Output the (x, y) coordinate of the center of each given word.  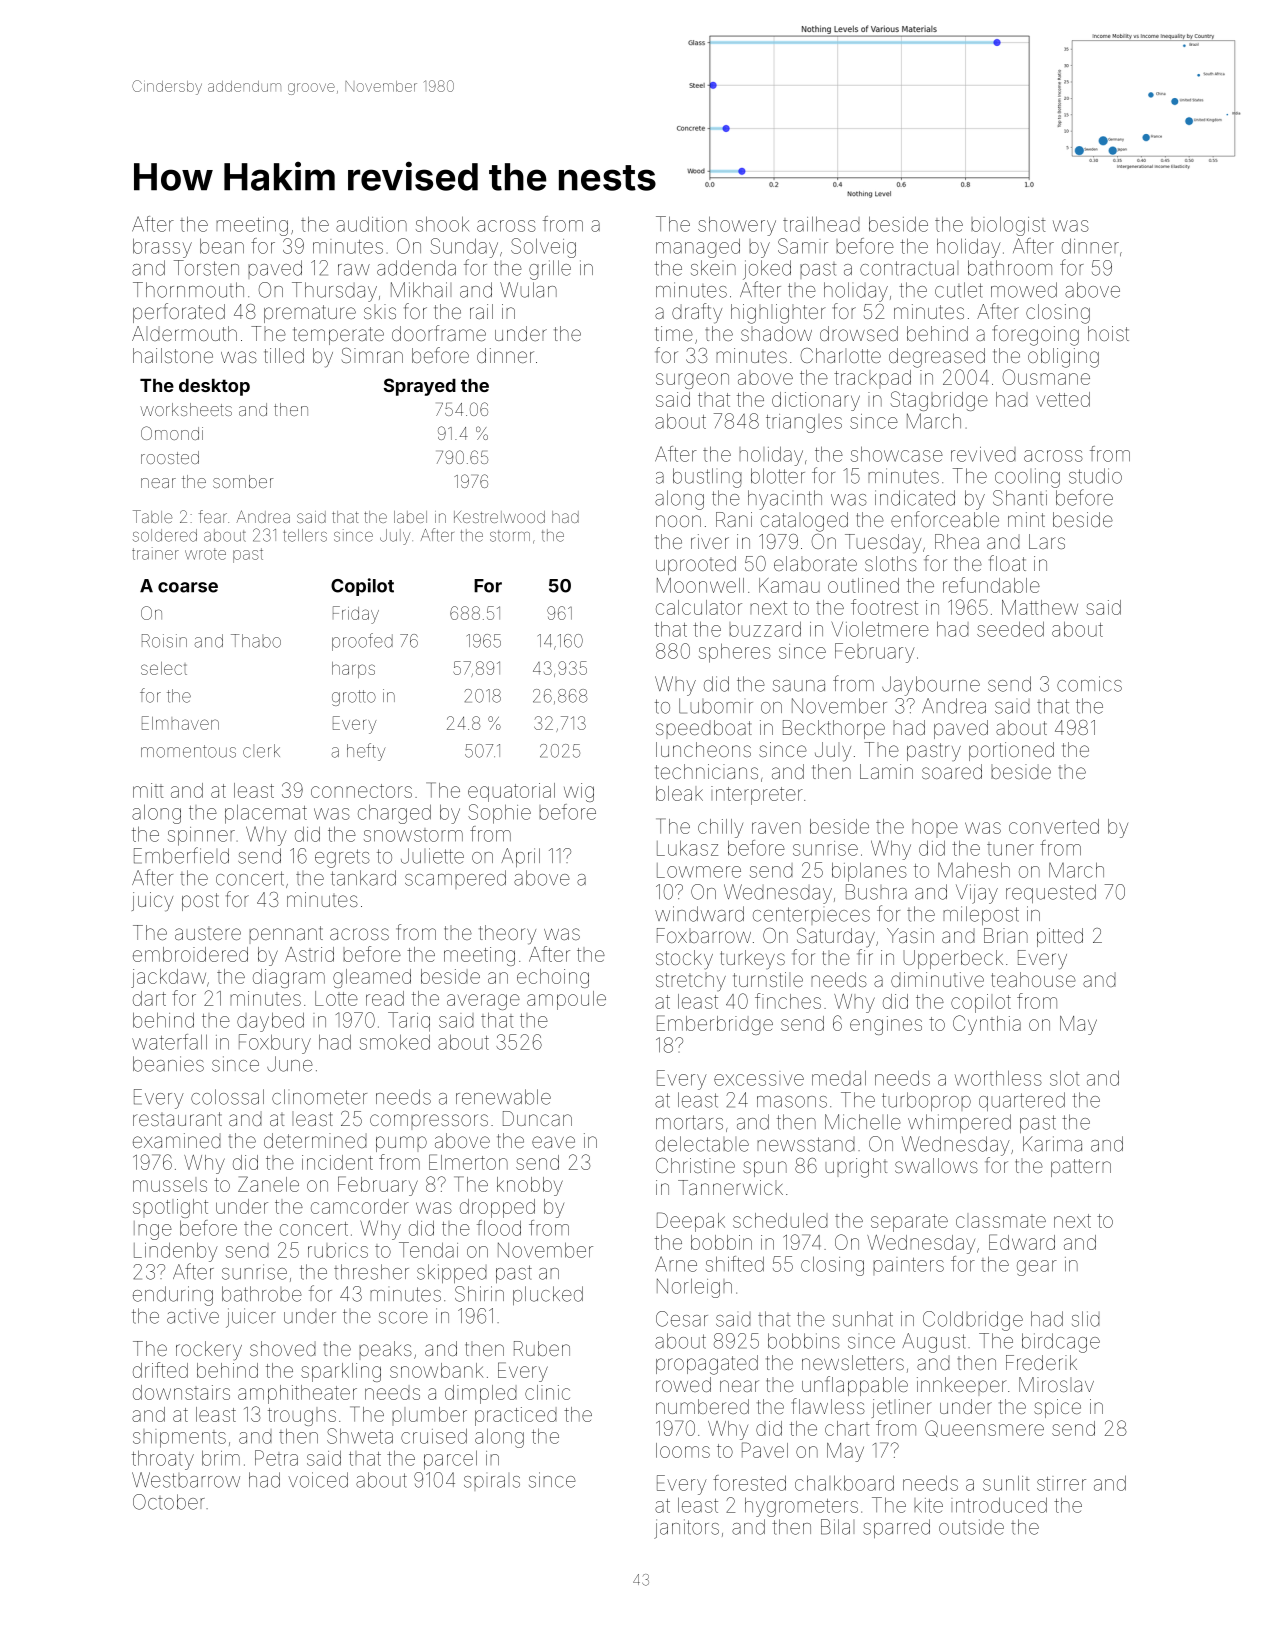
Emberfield (181, 855)
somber (243, 481)
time (674, 333)
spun (765, 1169)
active (193, 1316)
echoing (553, 978)
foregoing (1035, 335)
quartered (1022, 1101)
